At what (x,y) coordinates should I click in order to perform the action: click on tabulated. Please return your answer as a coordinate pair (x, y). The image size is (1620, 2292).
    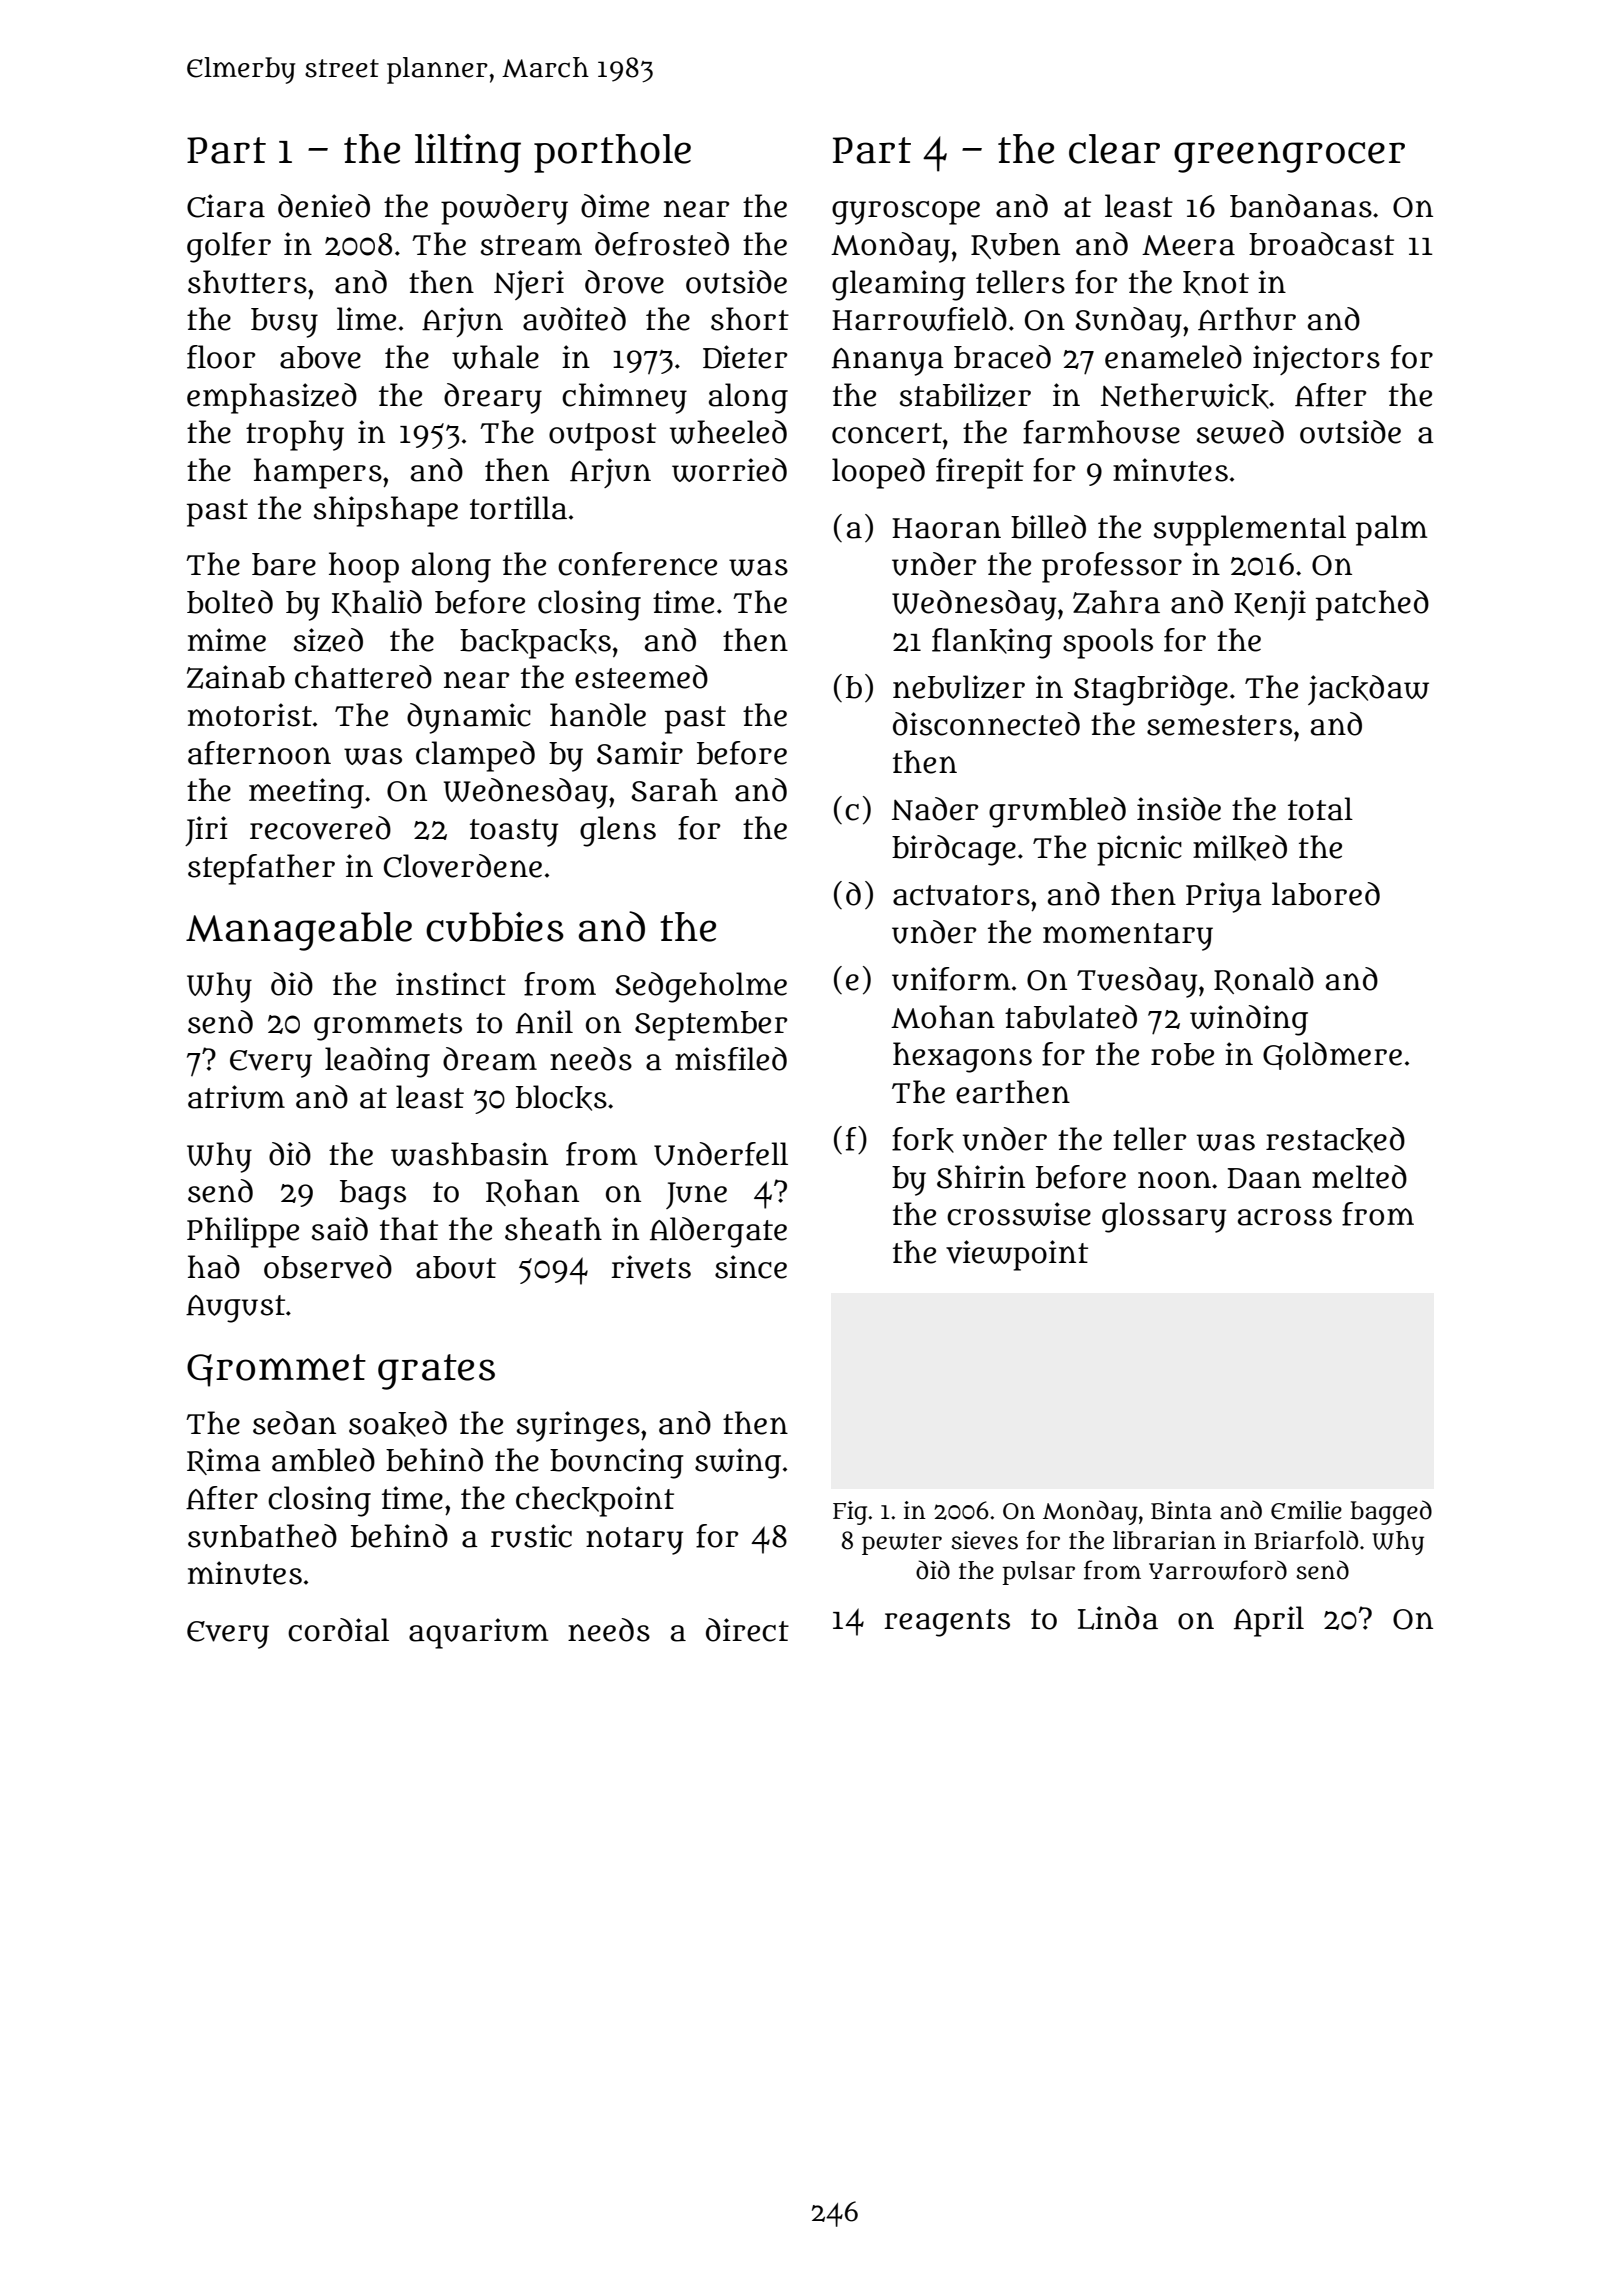
    Looking at the image, I should click on (1071, 1017).
